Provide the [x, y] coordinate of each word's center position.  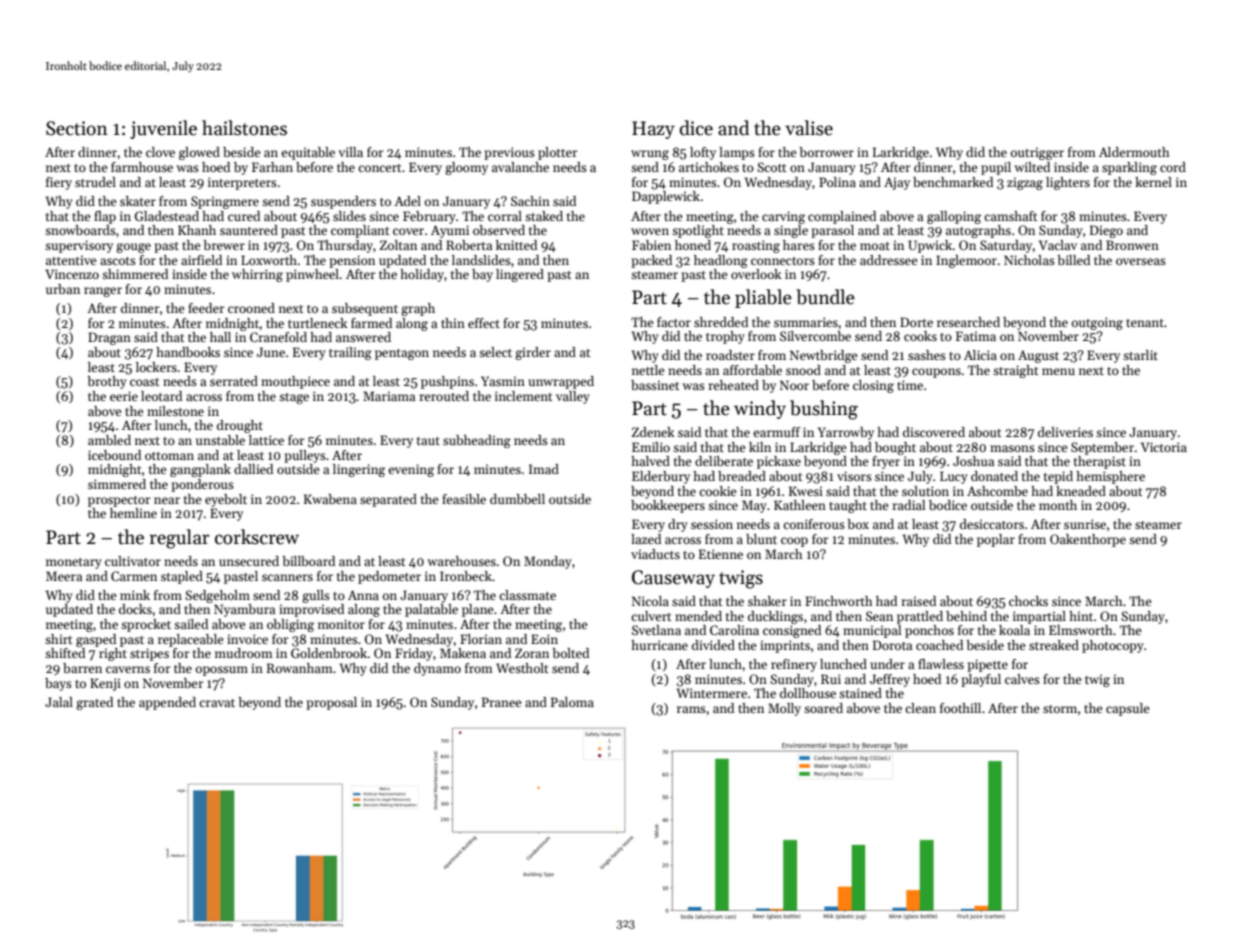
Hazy [653, 130]
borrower [826, 152]
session [712, 524]
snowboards [80, 230]
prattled [920, 617]
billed [1073, 260]
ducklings [775, 617]
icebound [114, 455]
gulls [316, 596]
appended [167, 703]
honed [693, 245]
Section [77, 128]
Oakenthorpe [1088, 540]
